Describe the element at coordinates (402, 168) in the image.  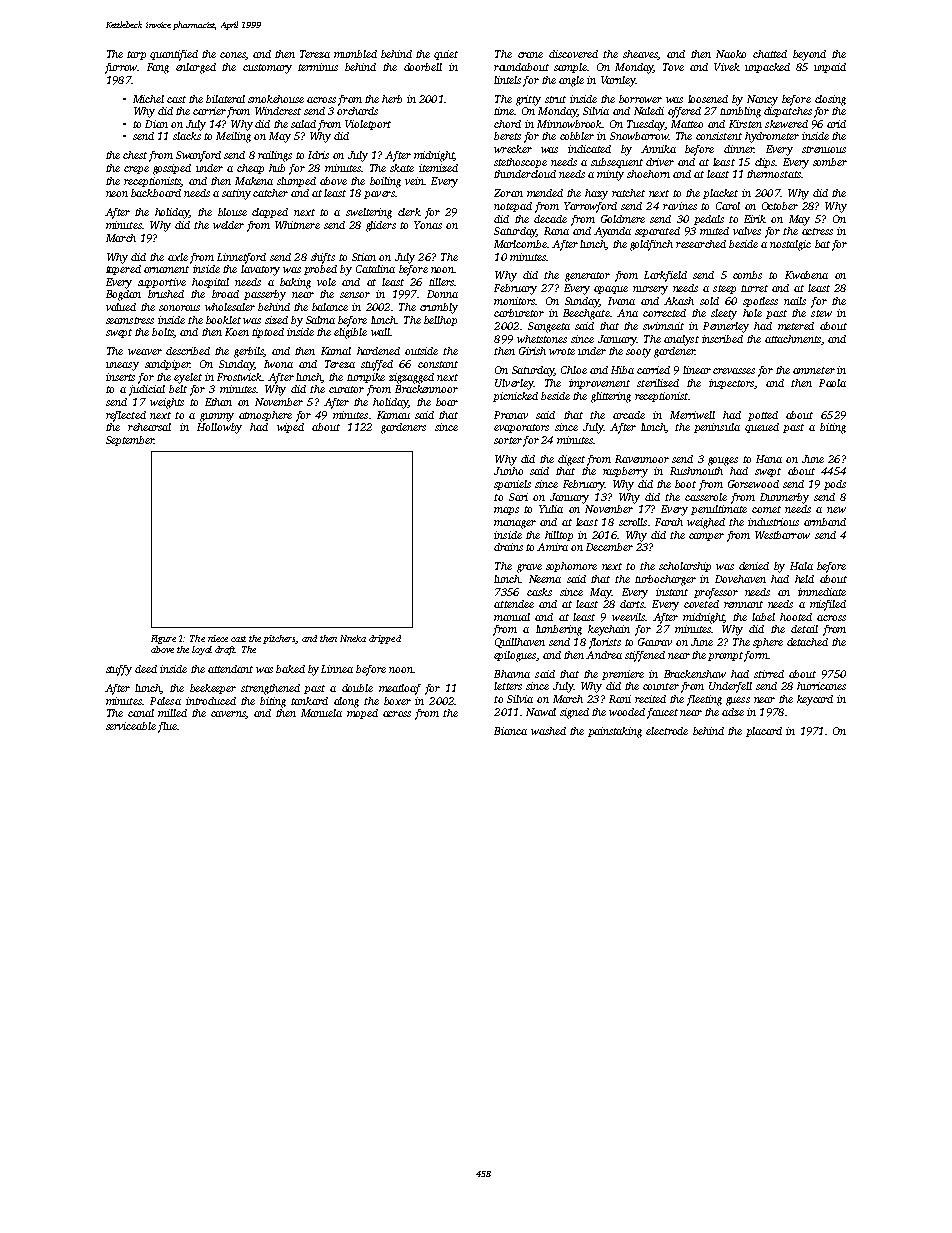
I see `skate` at that location.
